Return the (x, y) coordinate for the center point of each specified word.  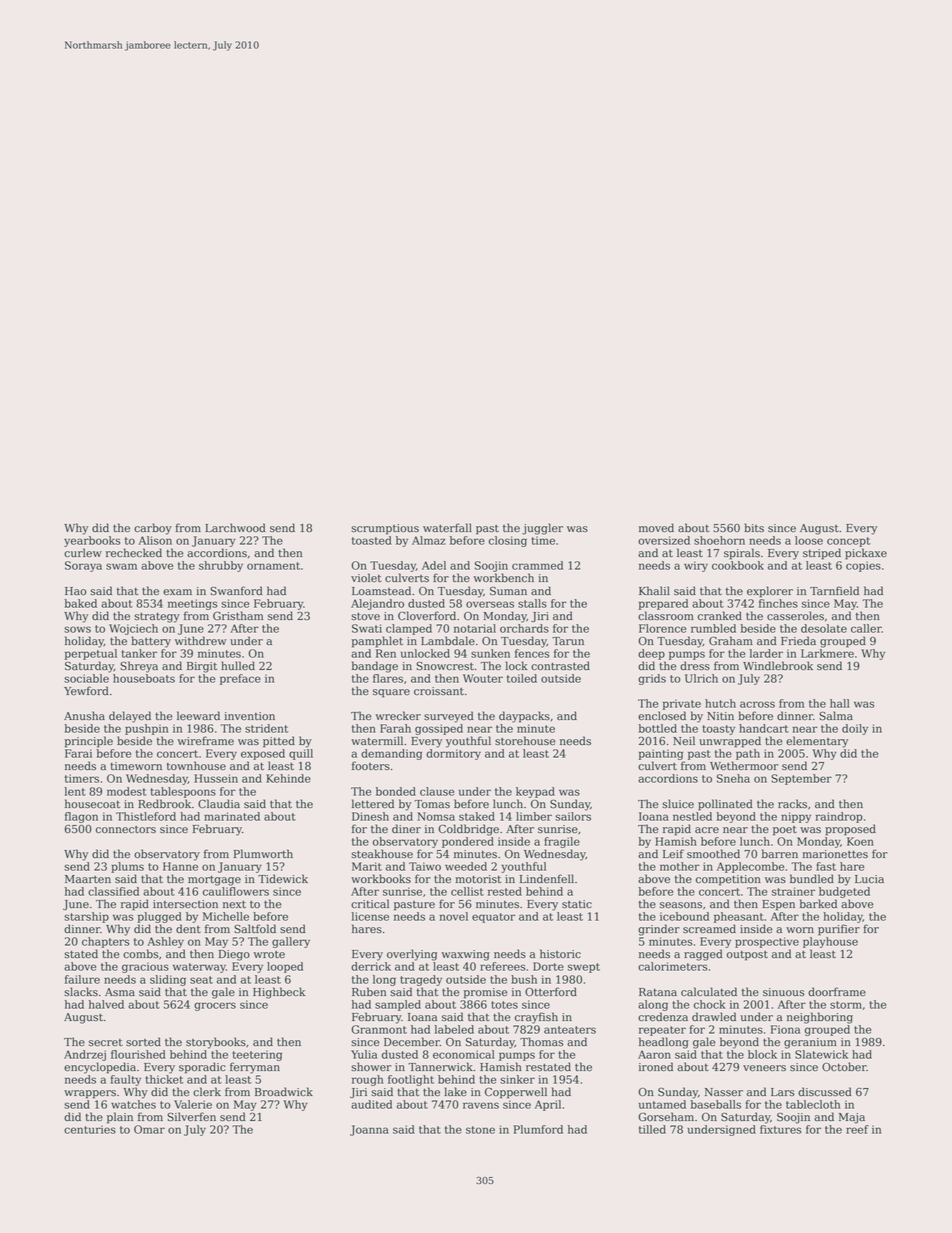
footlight (411, 1080)
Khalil (654, 591)
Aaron (654, 1054)
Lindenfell (547, 879)
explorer (770, 592)
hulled (238, 666)
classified (113, 891)
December (412, 1042)
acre (707, 830)
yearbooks (92, 541)
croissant (439, 691)
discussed (825, 1092)
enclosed (662, 716)
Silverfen (191, 1117)
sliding (168, 980)
